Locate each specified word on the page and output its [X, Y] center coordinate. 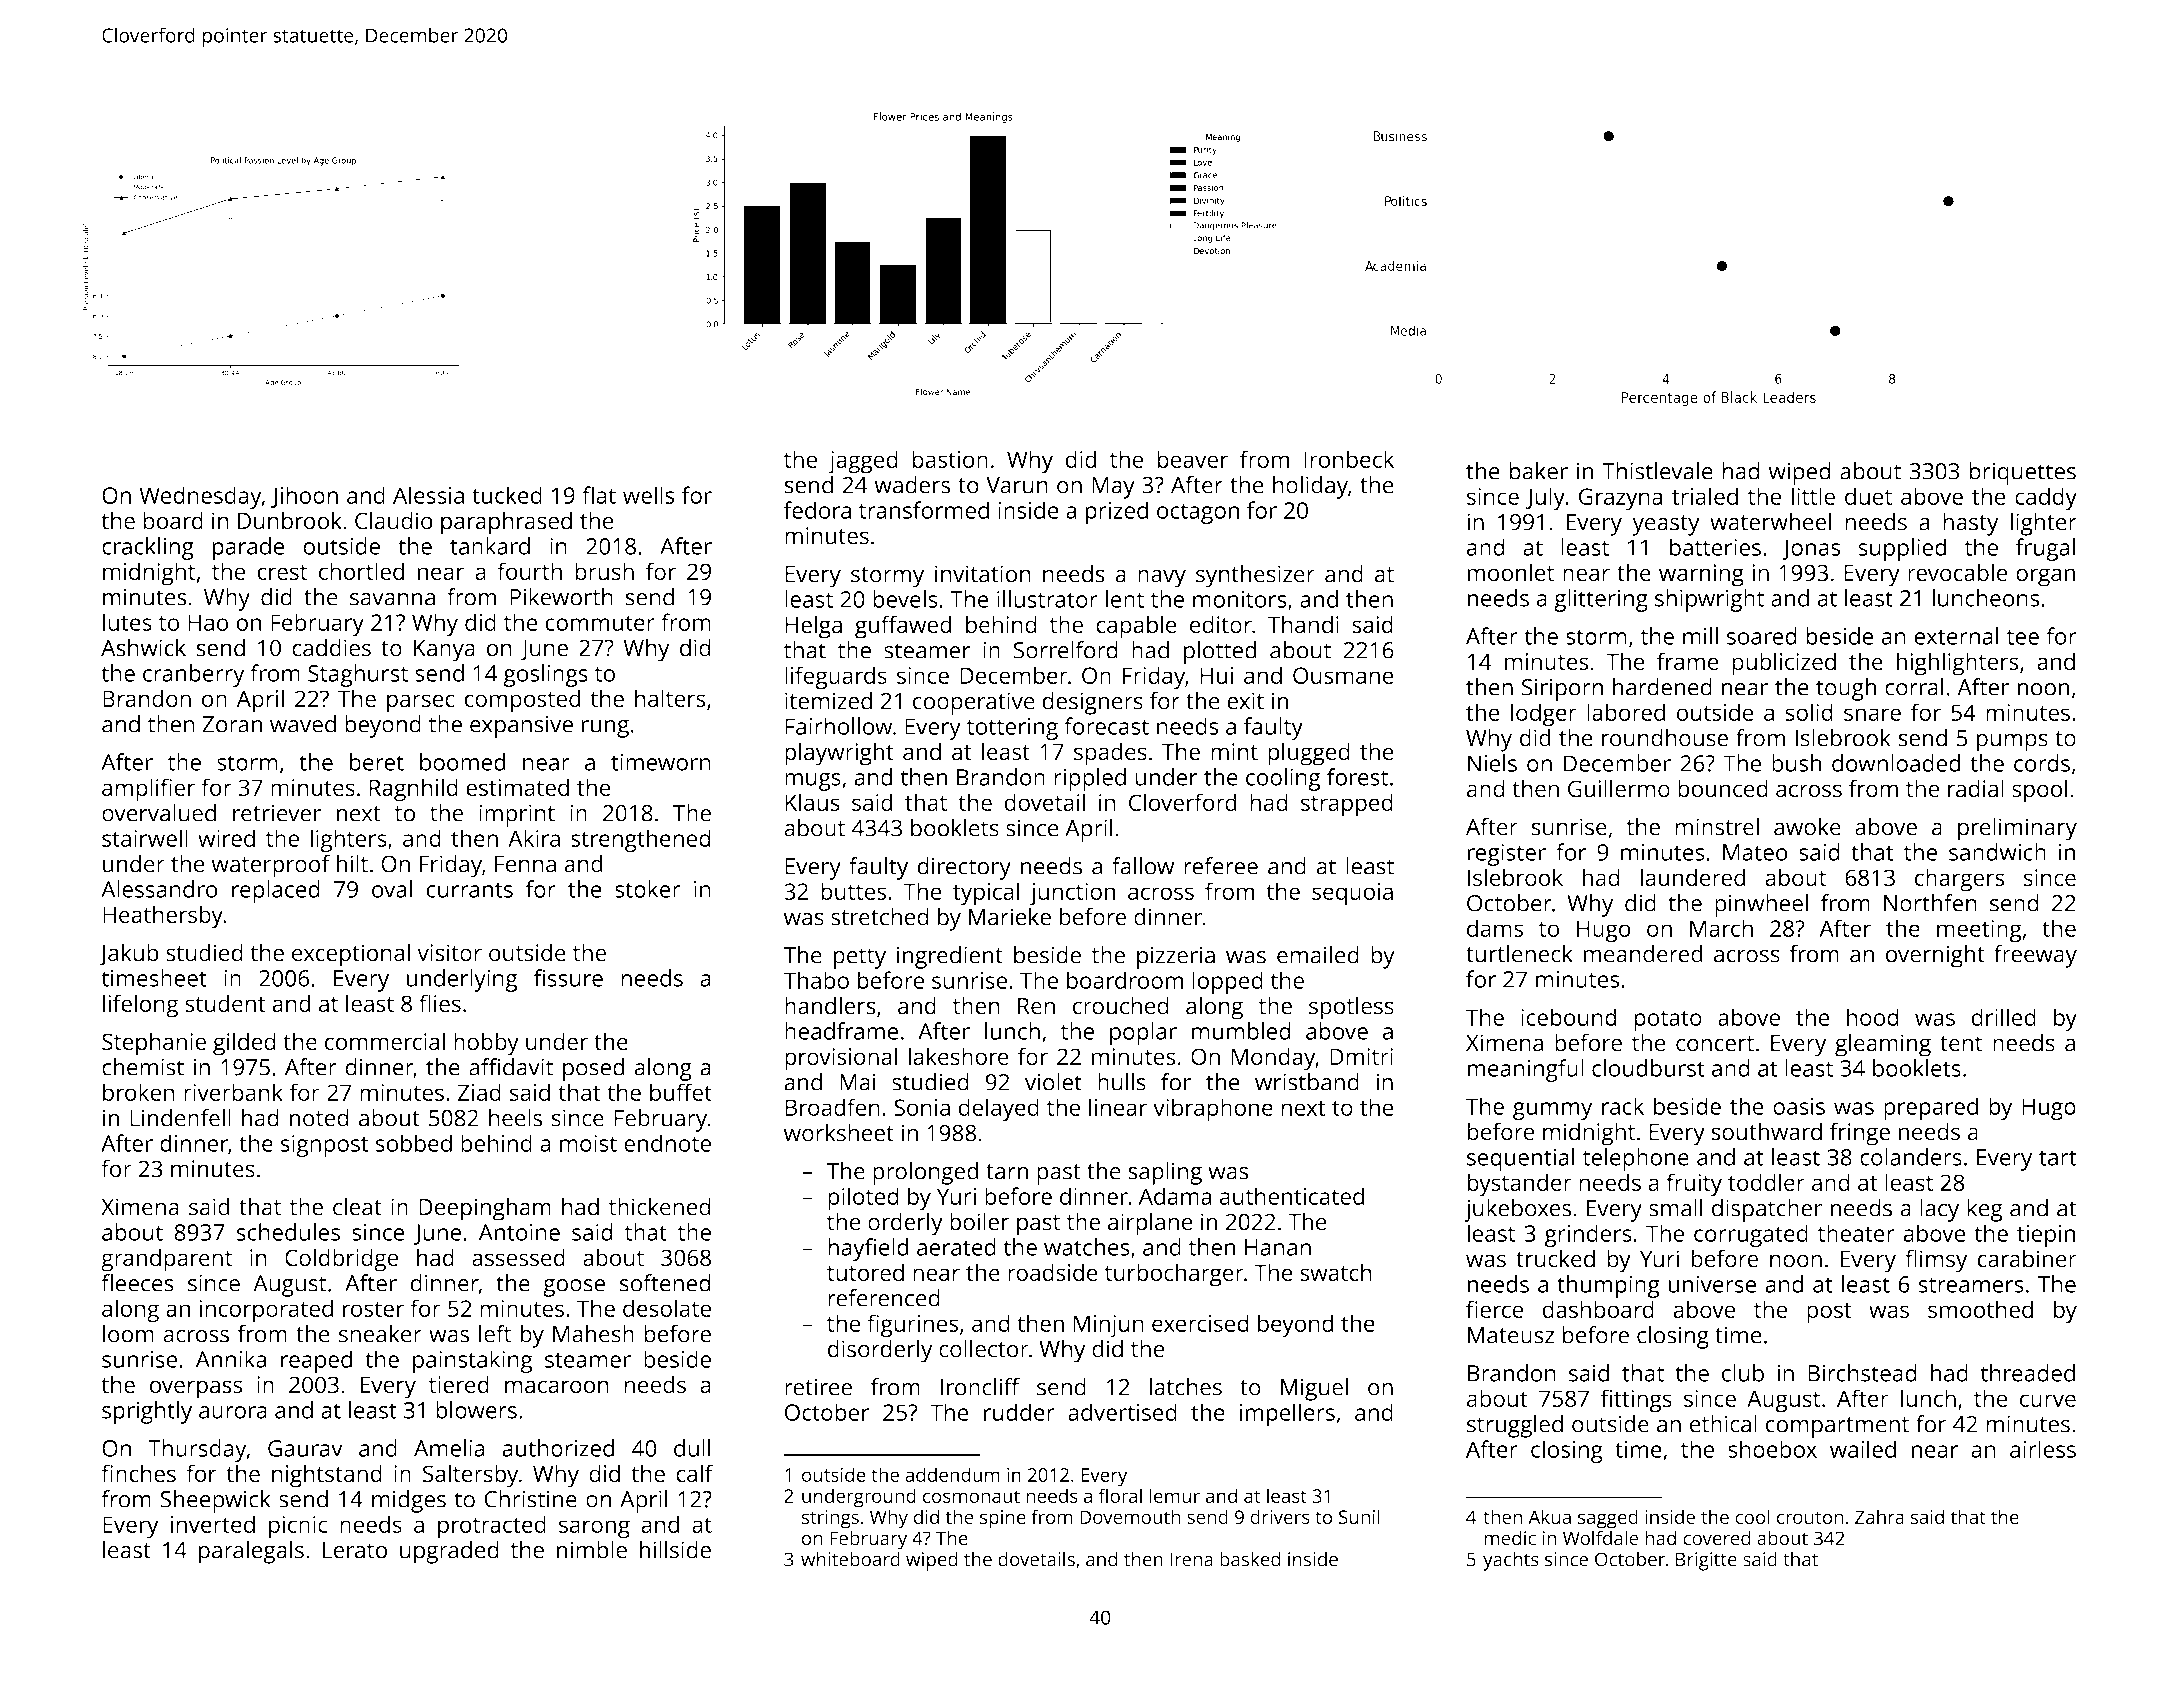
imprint [517, 815]
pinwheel [1761, 905]
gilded [244, 1044]
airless [2043, 1449]
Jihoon [304, 497]
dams [1495, 928]
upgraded [449, 1552]
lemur [1174, 1495]
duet [1868, 496]
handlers [830, 1006]
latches [1185, 1387]
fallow [1143, 866]
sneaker [380, 1334]
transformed [924, 510]
